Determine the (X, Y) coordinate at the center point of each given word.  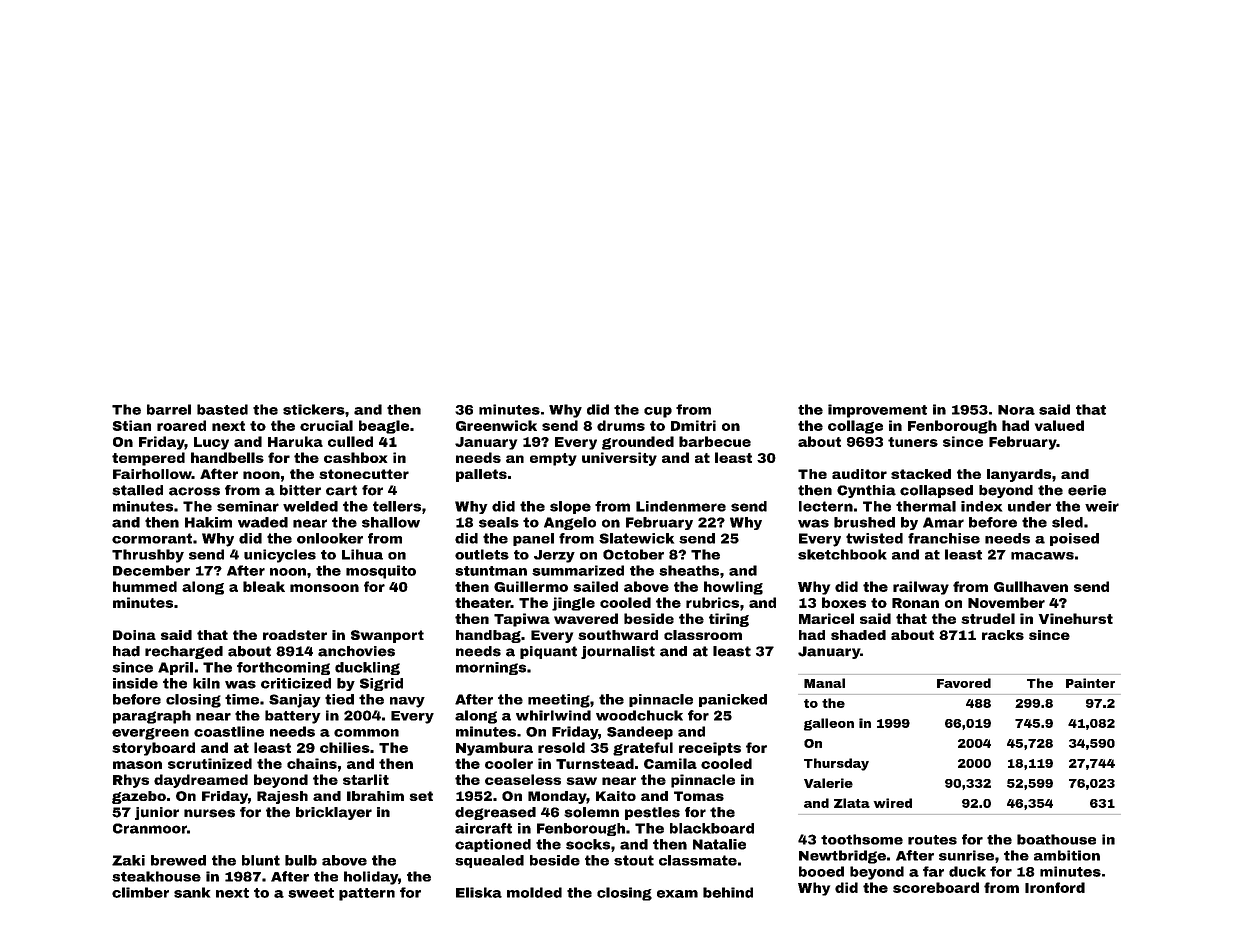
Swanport (387, 636)
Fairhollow (152, 474)
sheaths (689, 570)
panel (533, 539)
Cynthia (866, 491)
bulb (301, 860)
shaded (858, 635)
